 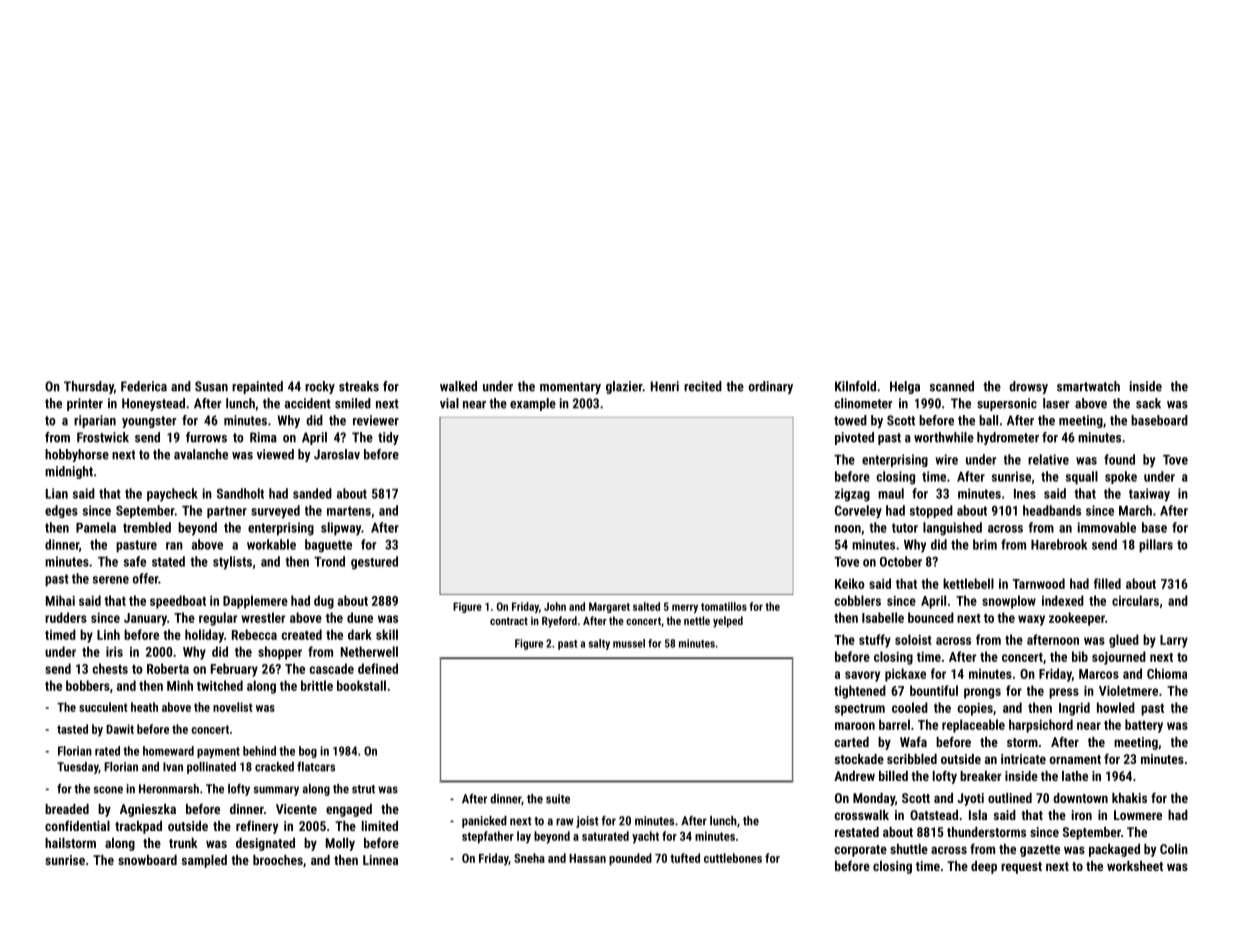 What do you see at coordinates (533, 404) in the page?
I see `example` at bounding box center [533, 404].
